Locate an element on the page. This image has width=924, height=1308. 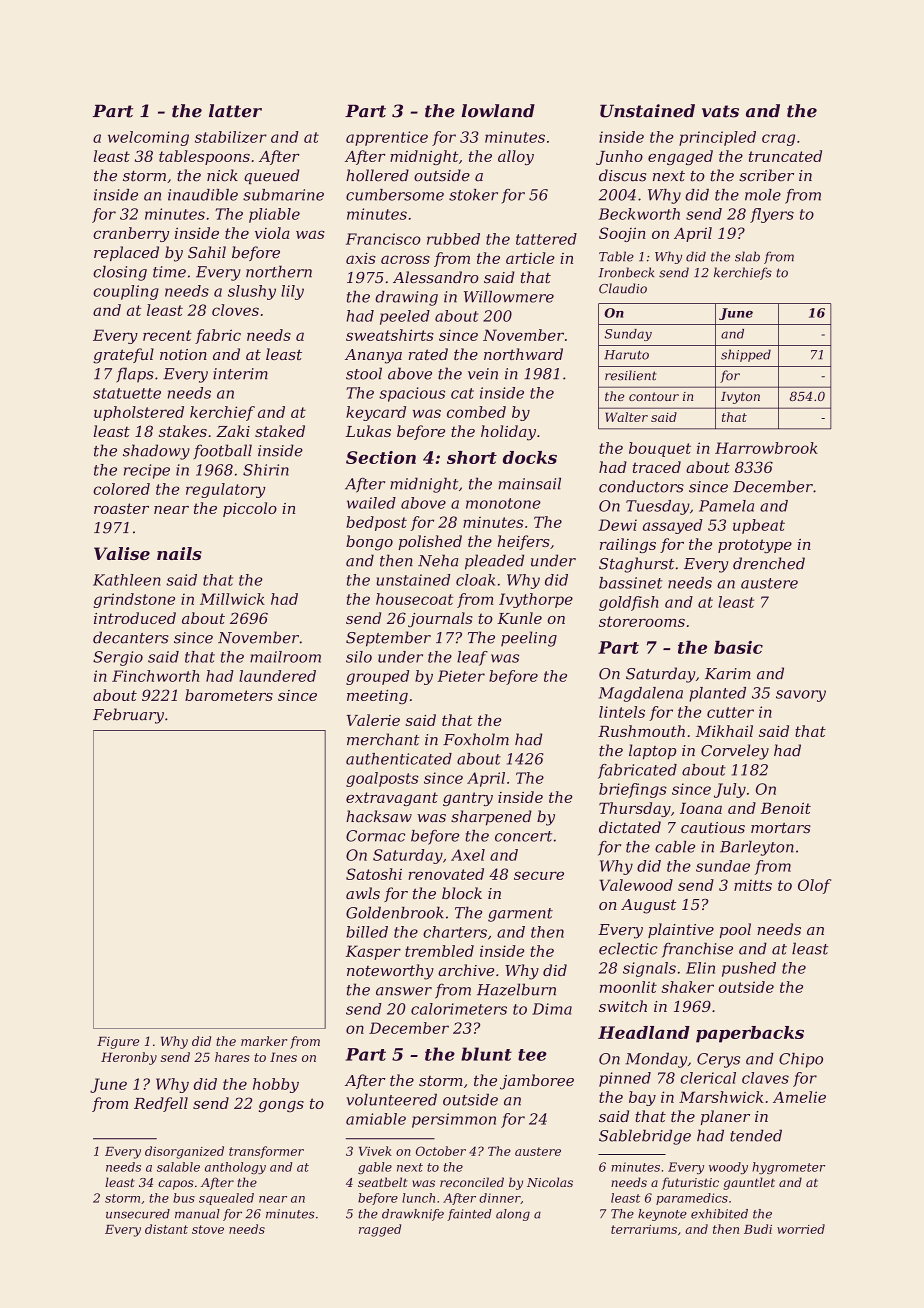
slab is located at coordinates (747, 256).
